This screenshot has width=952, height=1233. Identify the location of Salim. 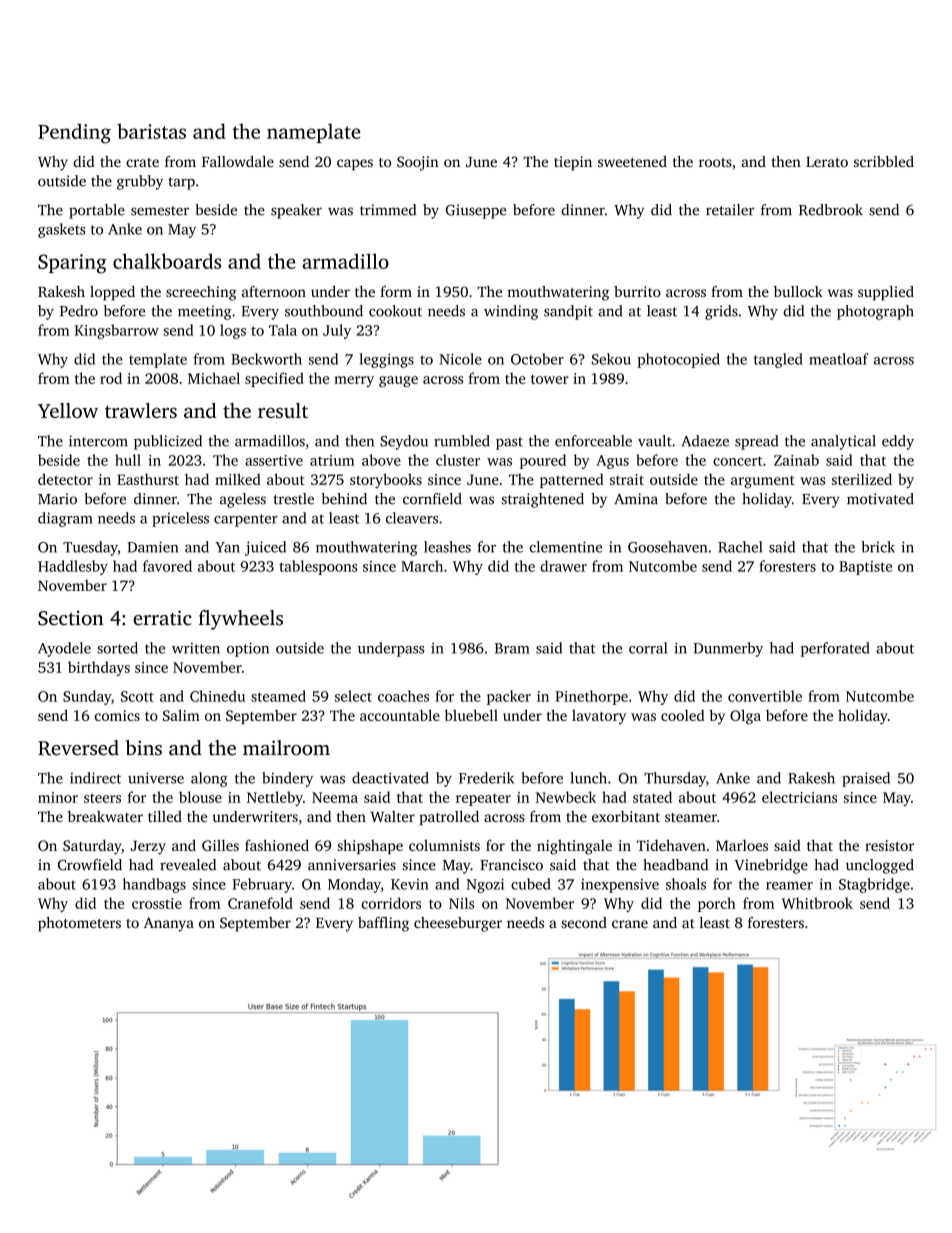
(181, 715).
